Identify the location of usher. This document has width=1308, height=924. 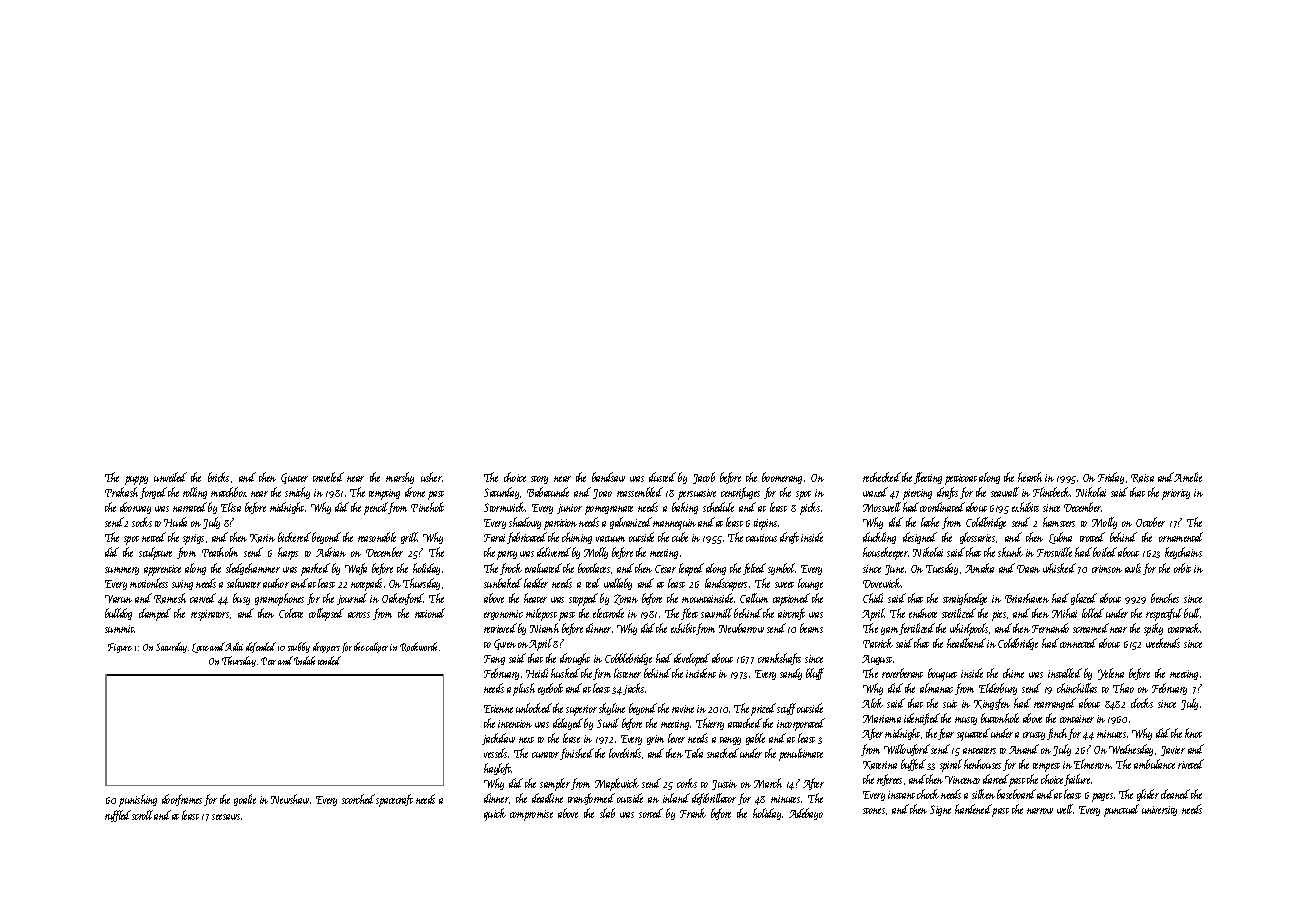
(431, 477).
